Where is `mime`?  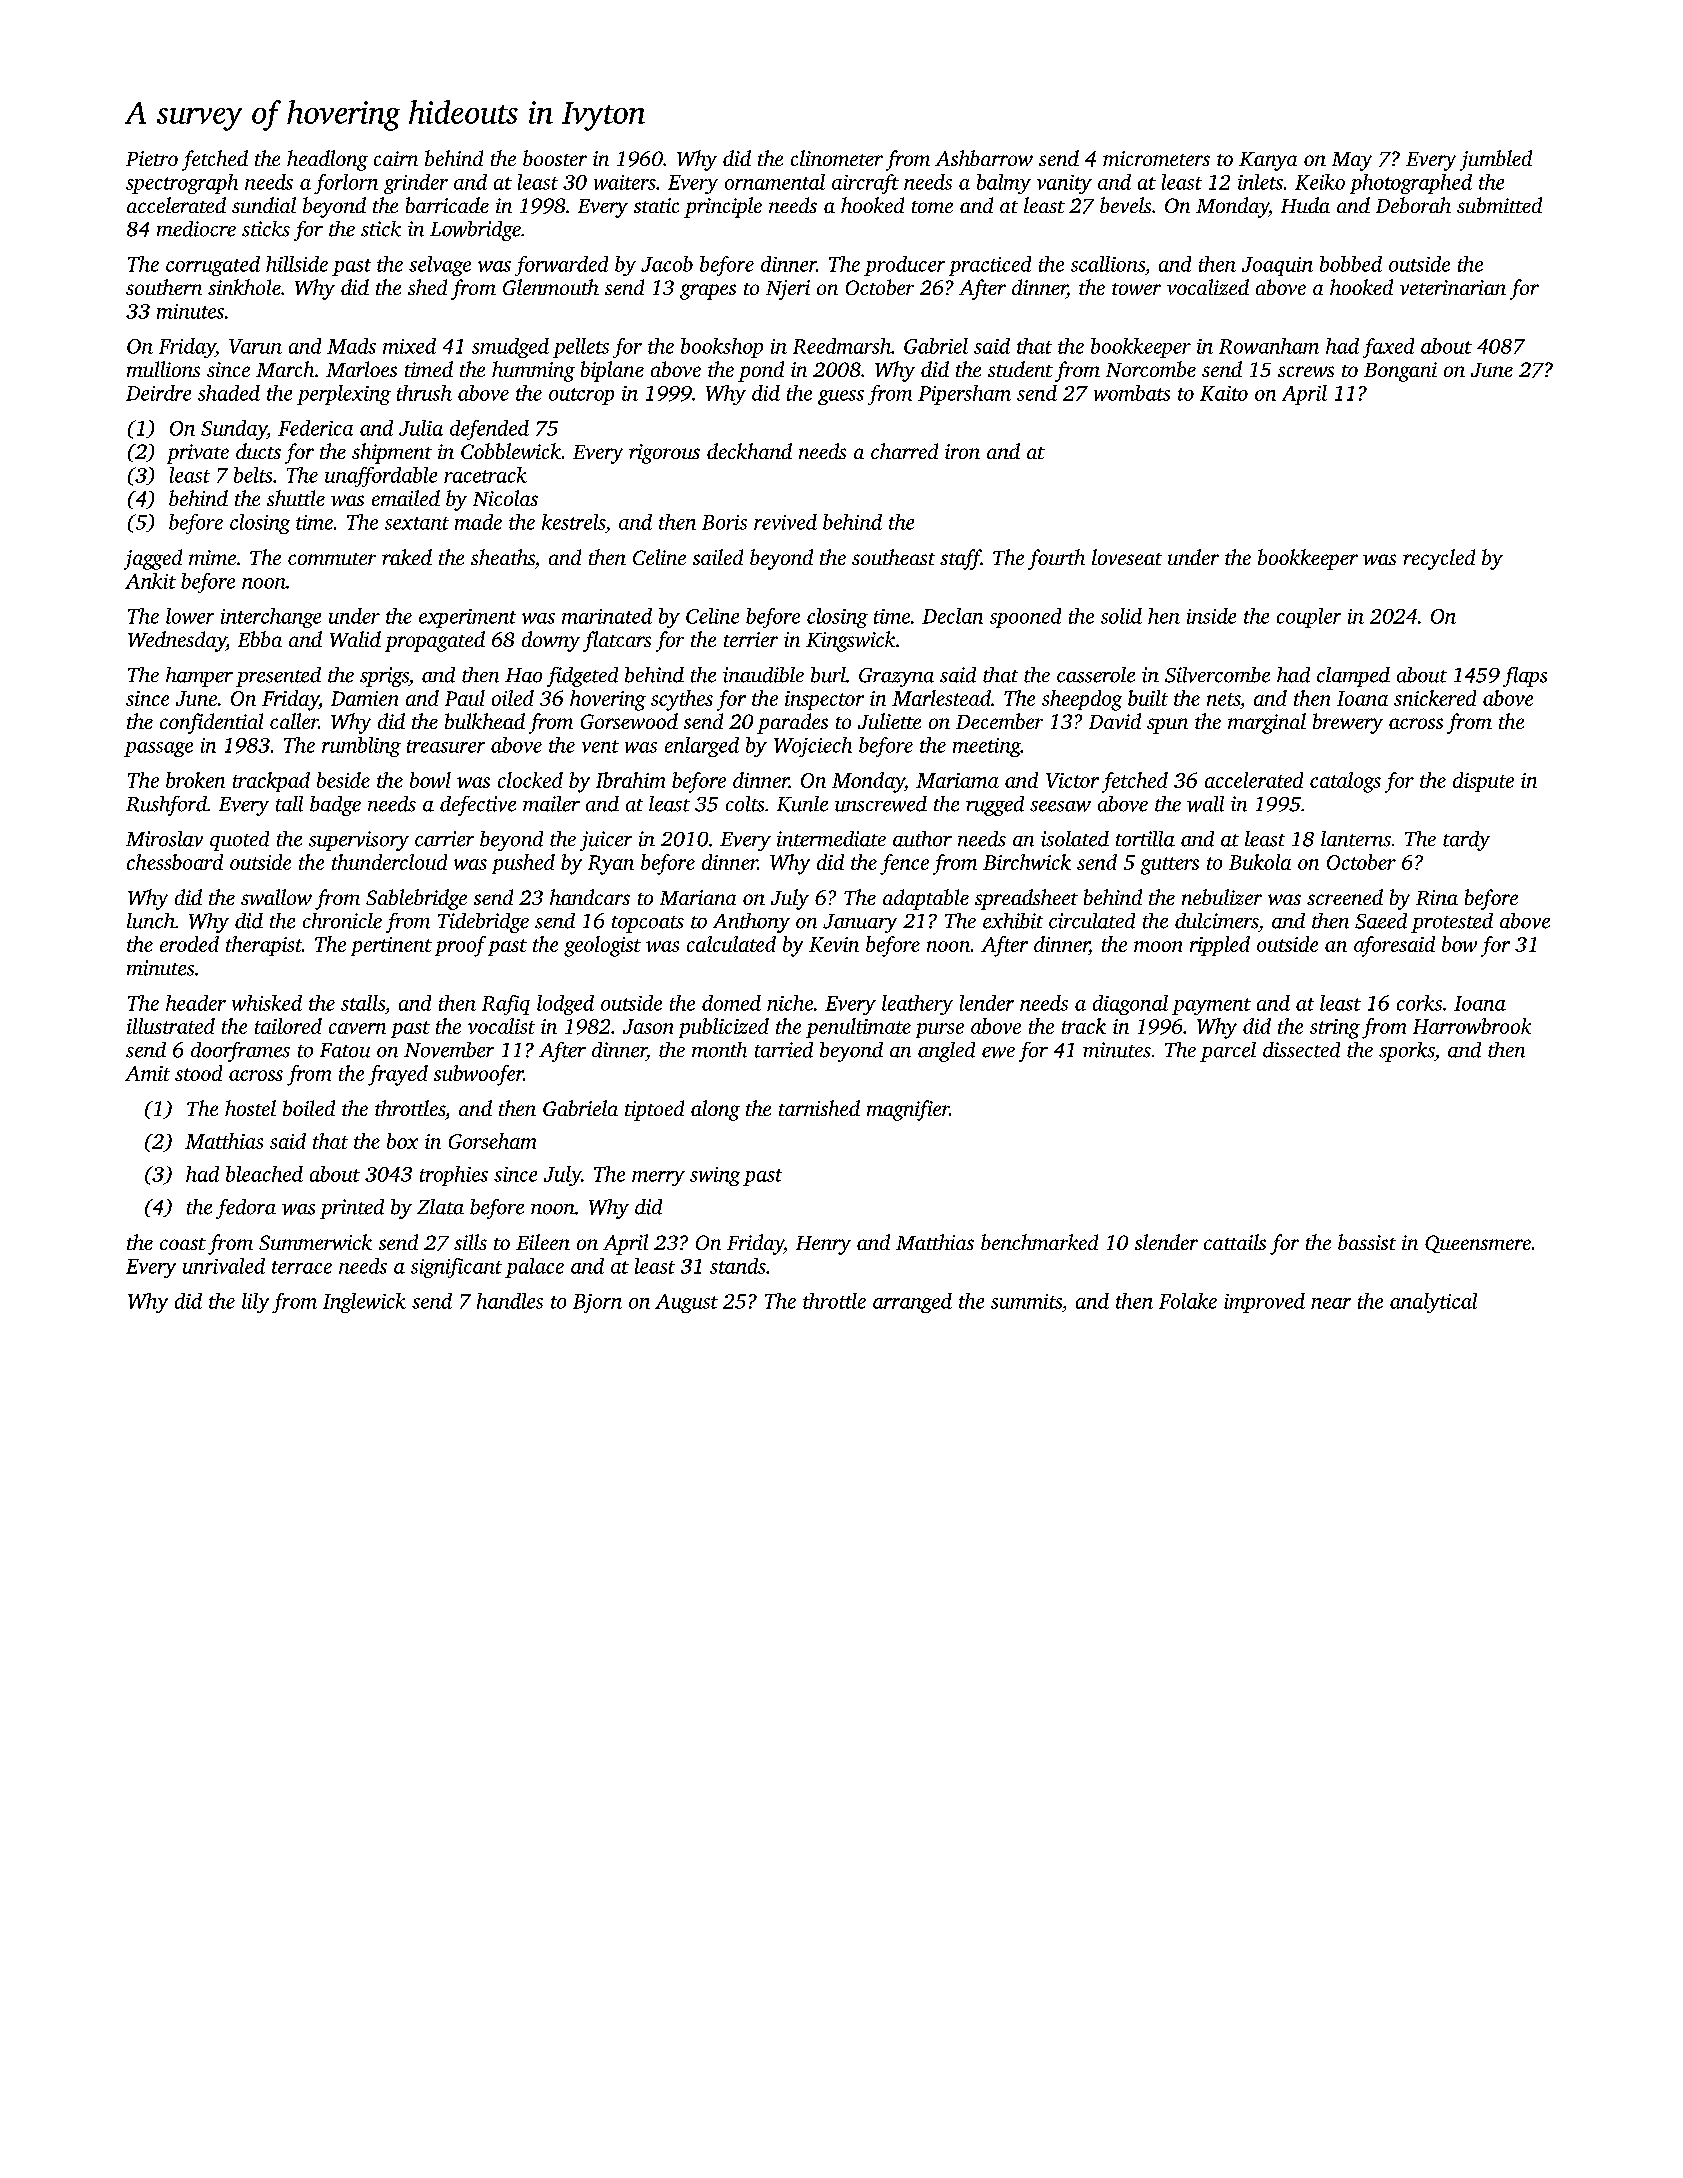
mime is located at coordinates (212, 557).
